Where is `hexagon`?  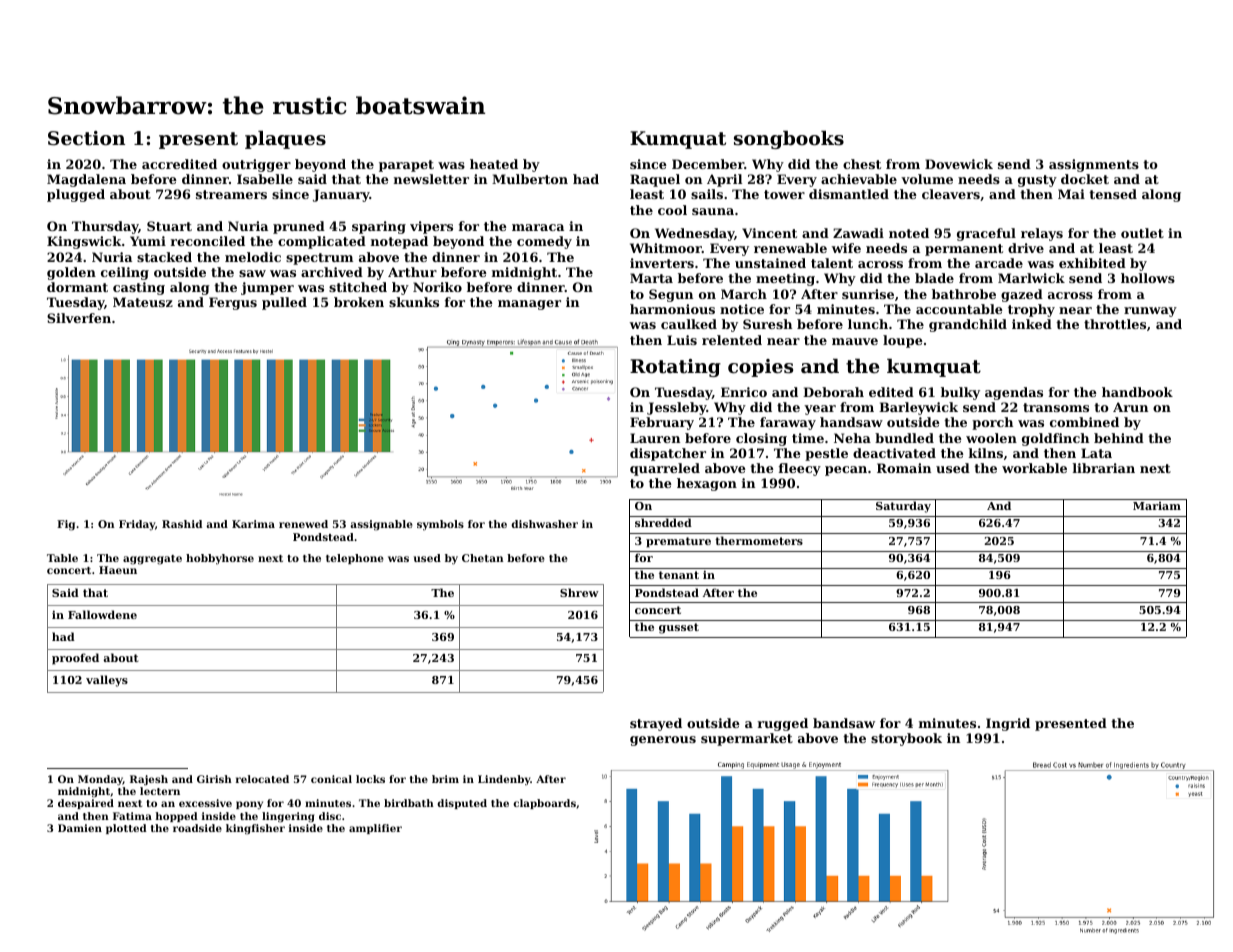 hexagon is located at coordinates (707, 484).
